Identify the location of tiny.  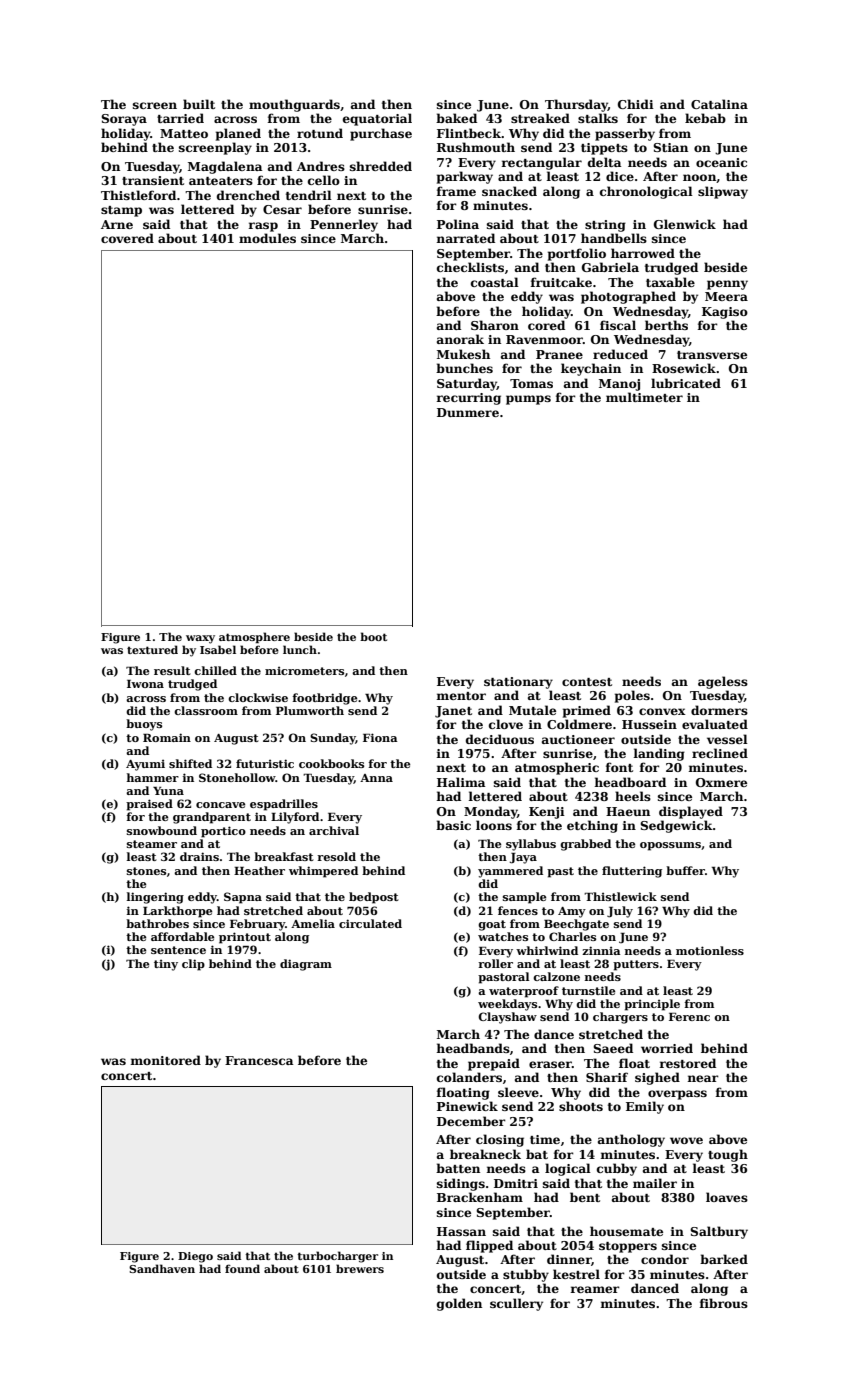
(166, 965).
